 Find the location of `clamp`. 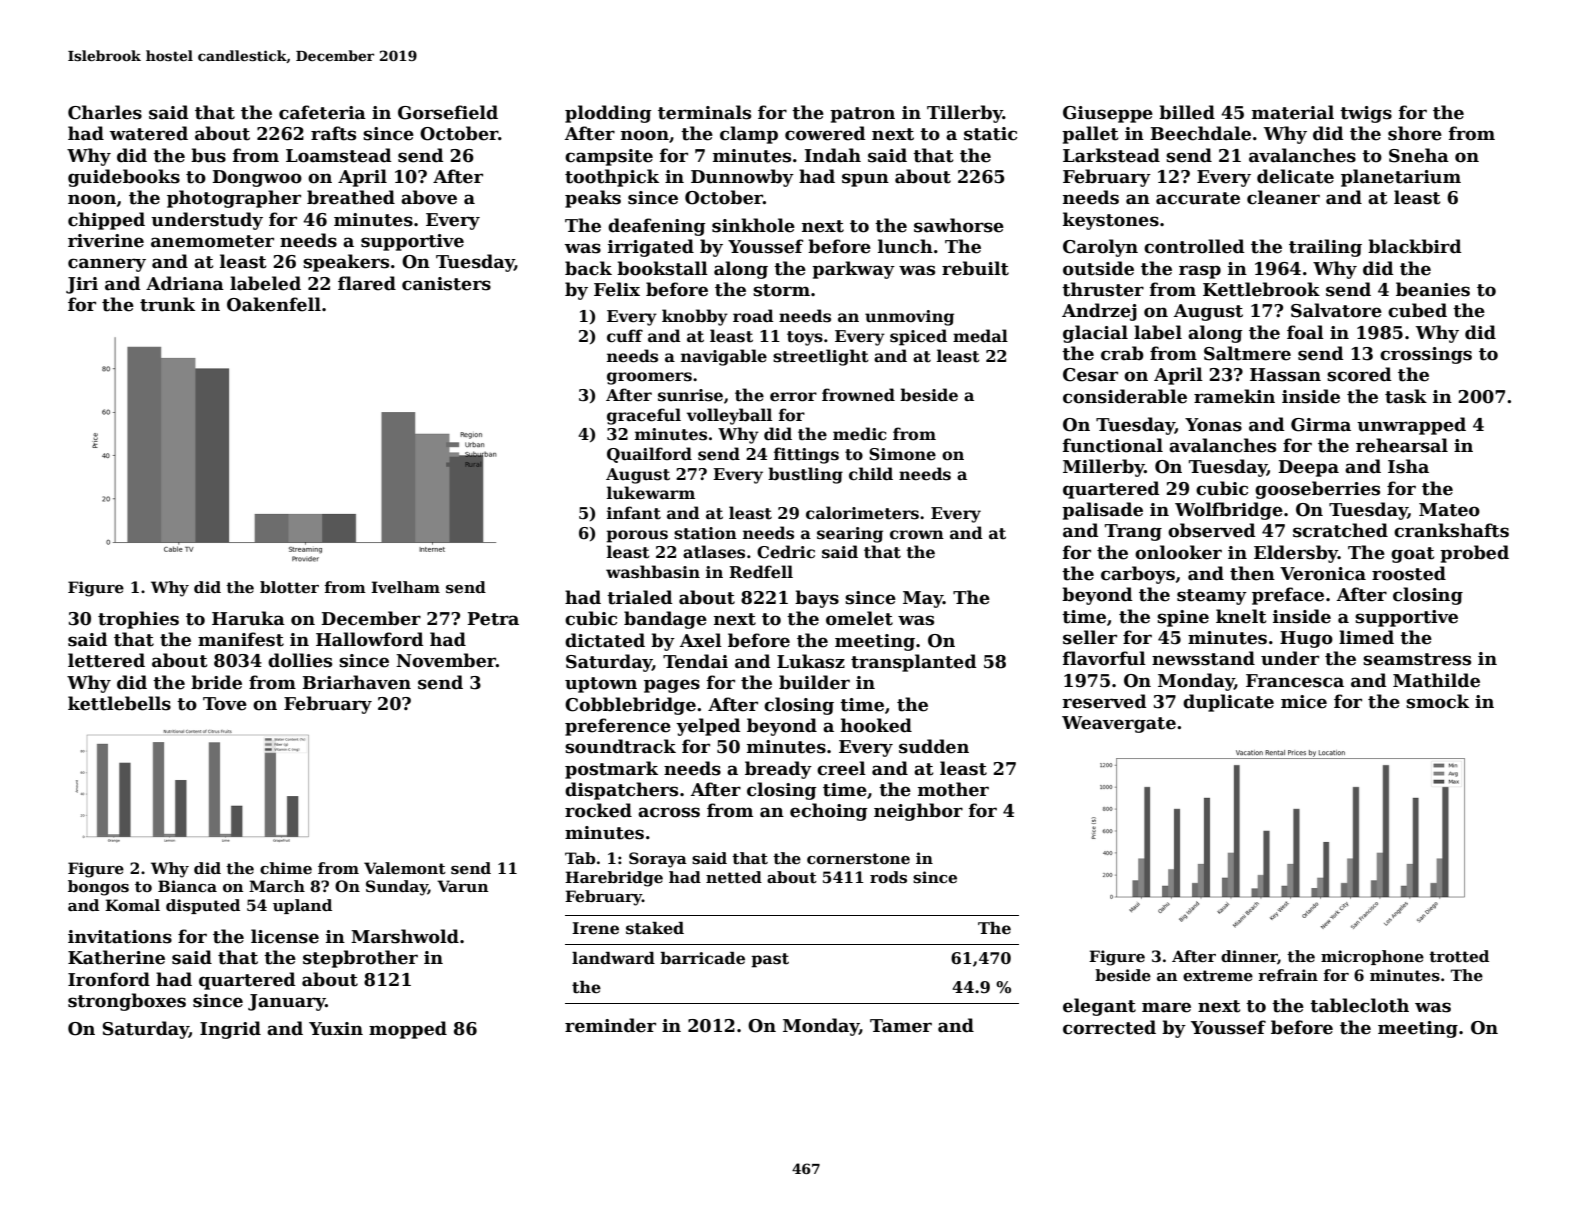

clamp is located at coordinates (749, 135).
